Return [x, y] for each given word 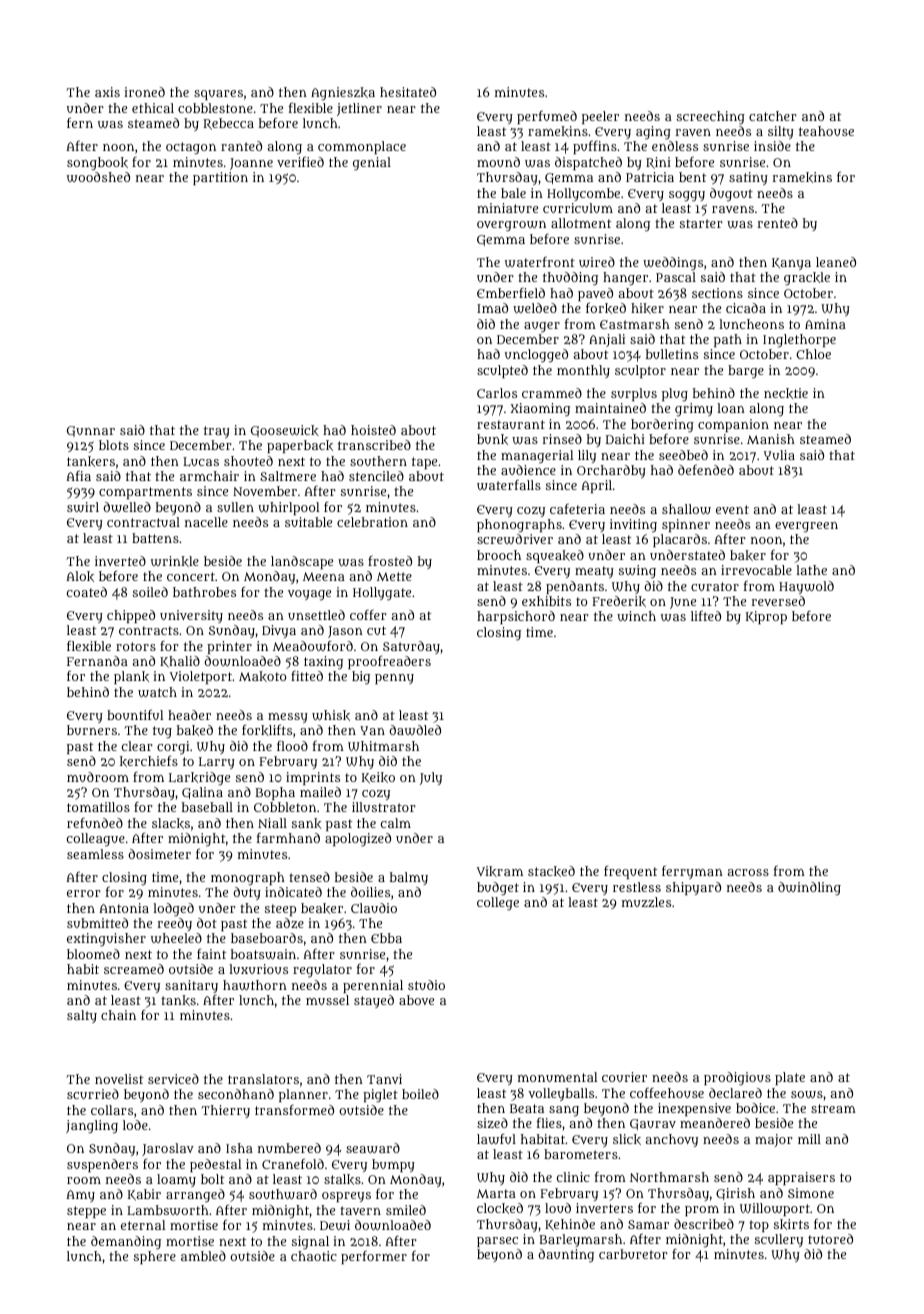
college [498, 904]
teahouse [826, 131]
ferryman [692, 872]
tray [217, 432]
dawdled [415, 730]
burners [92, 730]
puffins [595, 147]
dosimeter [159, 854]
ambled [203, 1256]
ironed [144, 92]
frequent [630, 872]
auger [542, 327]
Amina [825, 324]
